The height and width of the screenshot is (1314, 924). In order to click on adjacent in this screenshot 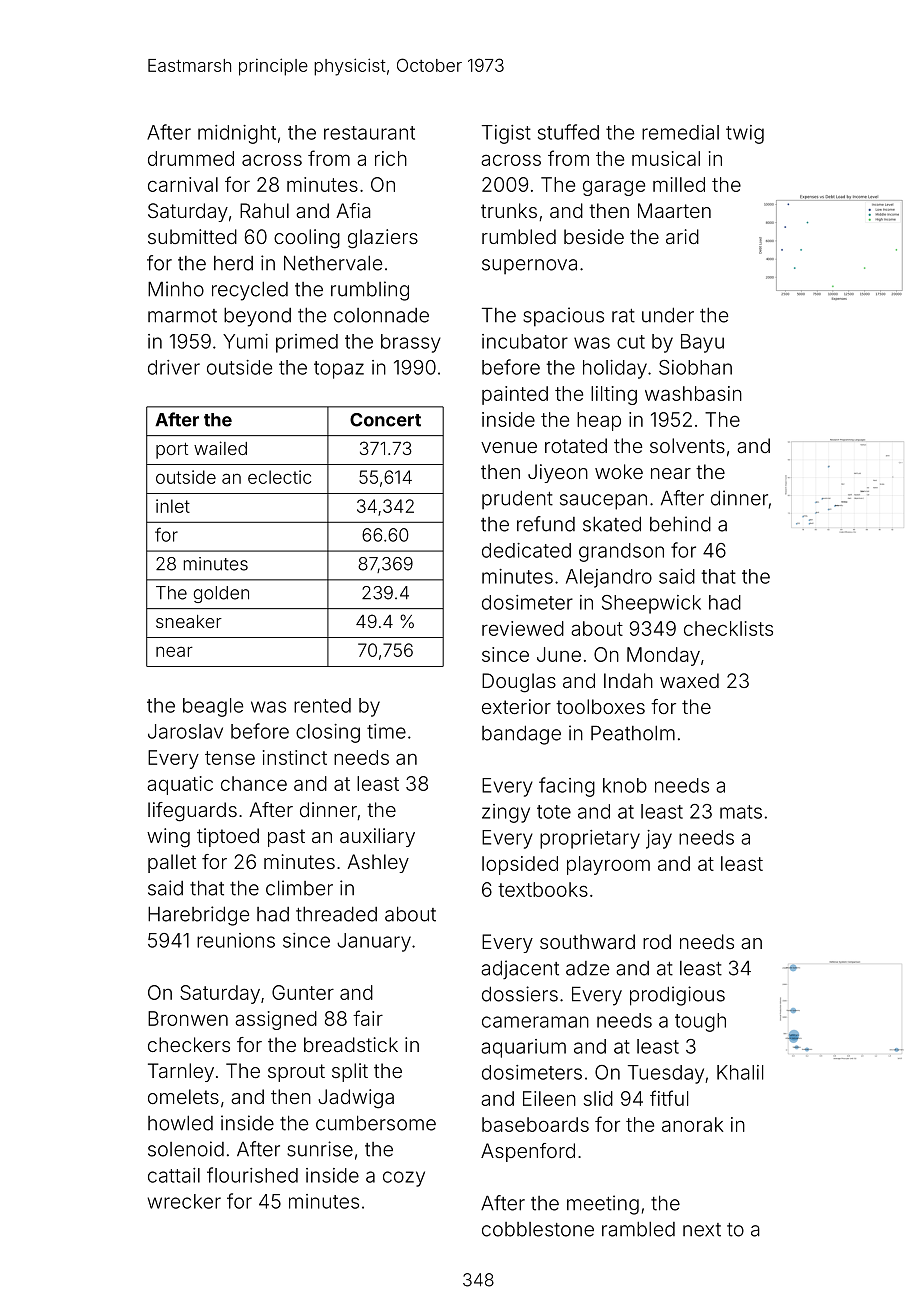, I will do `click(520, 969)`.
